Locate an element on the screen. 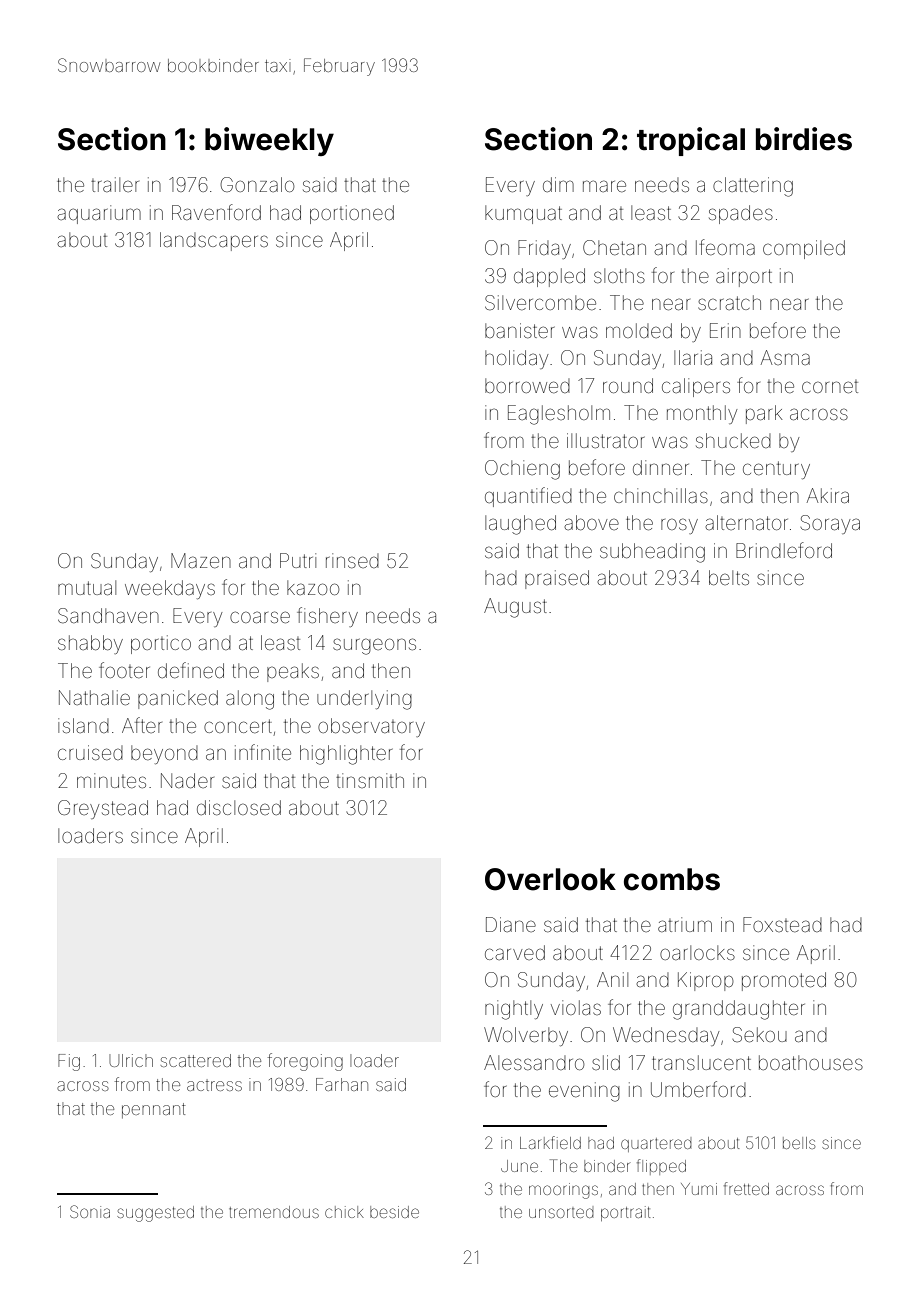 Image resolution: width=924 pixels, height=1311 pixels. tinsmith is located at coordinates (370, 780).
